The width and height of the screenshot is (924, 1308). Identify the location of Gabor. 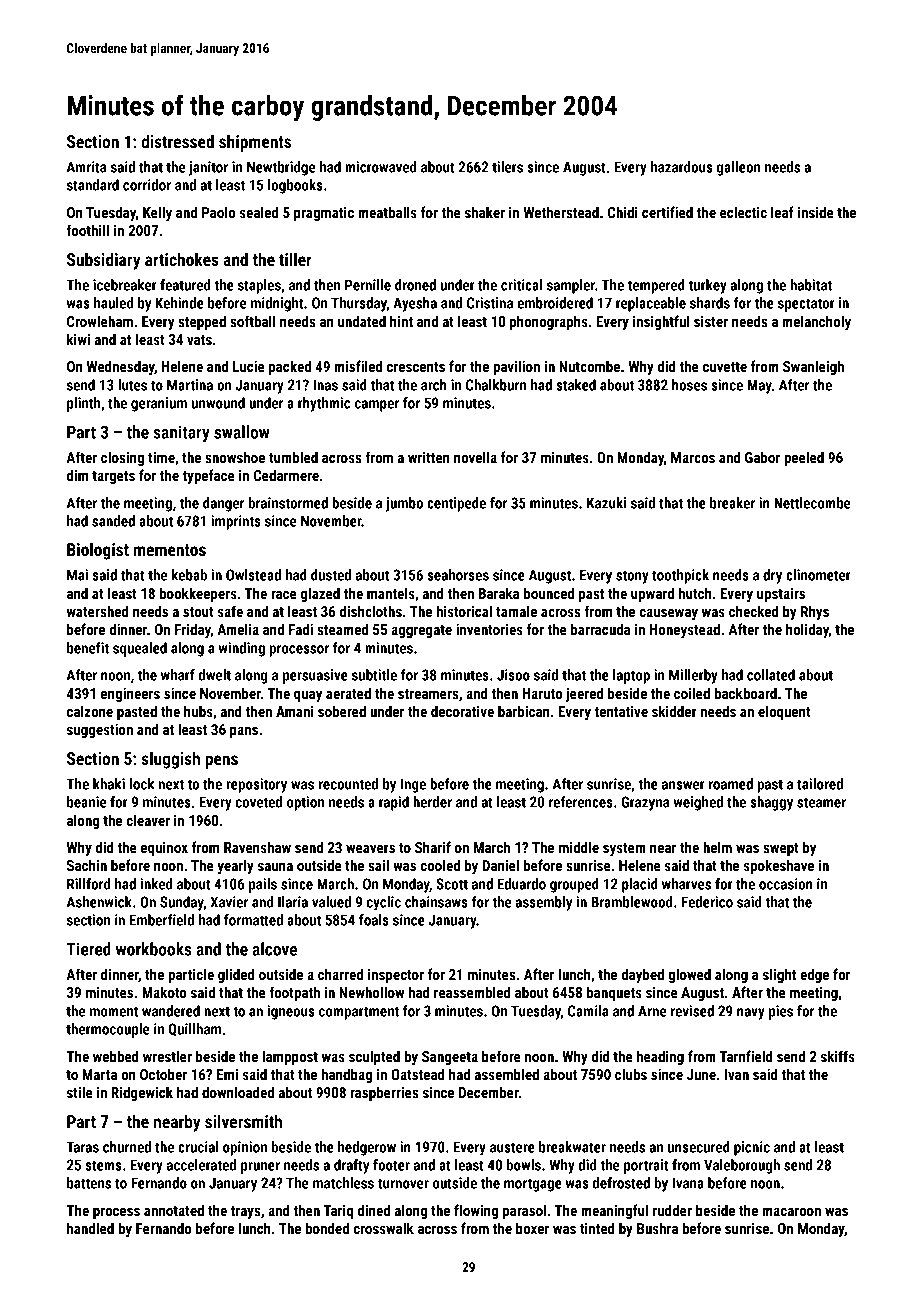
(762, 457).
